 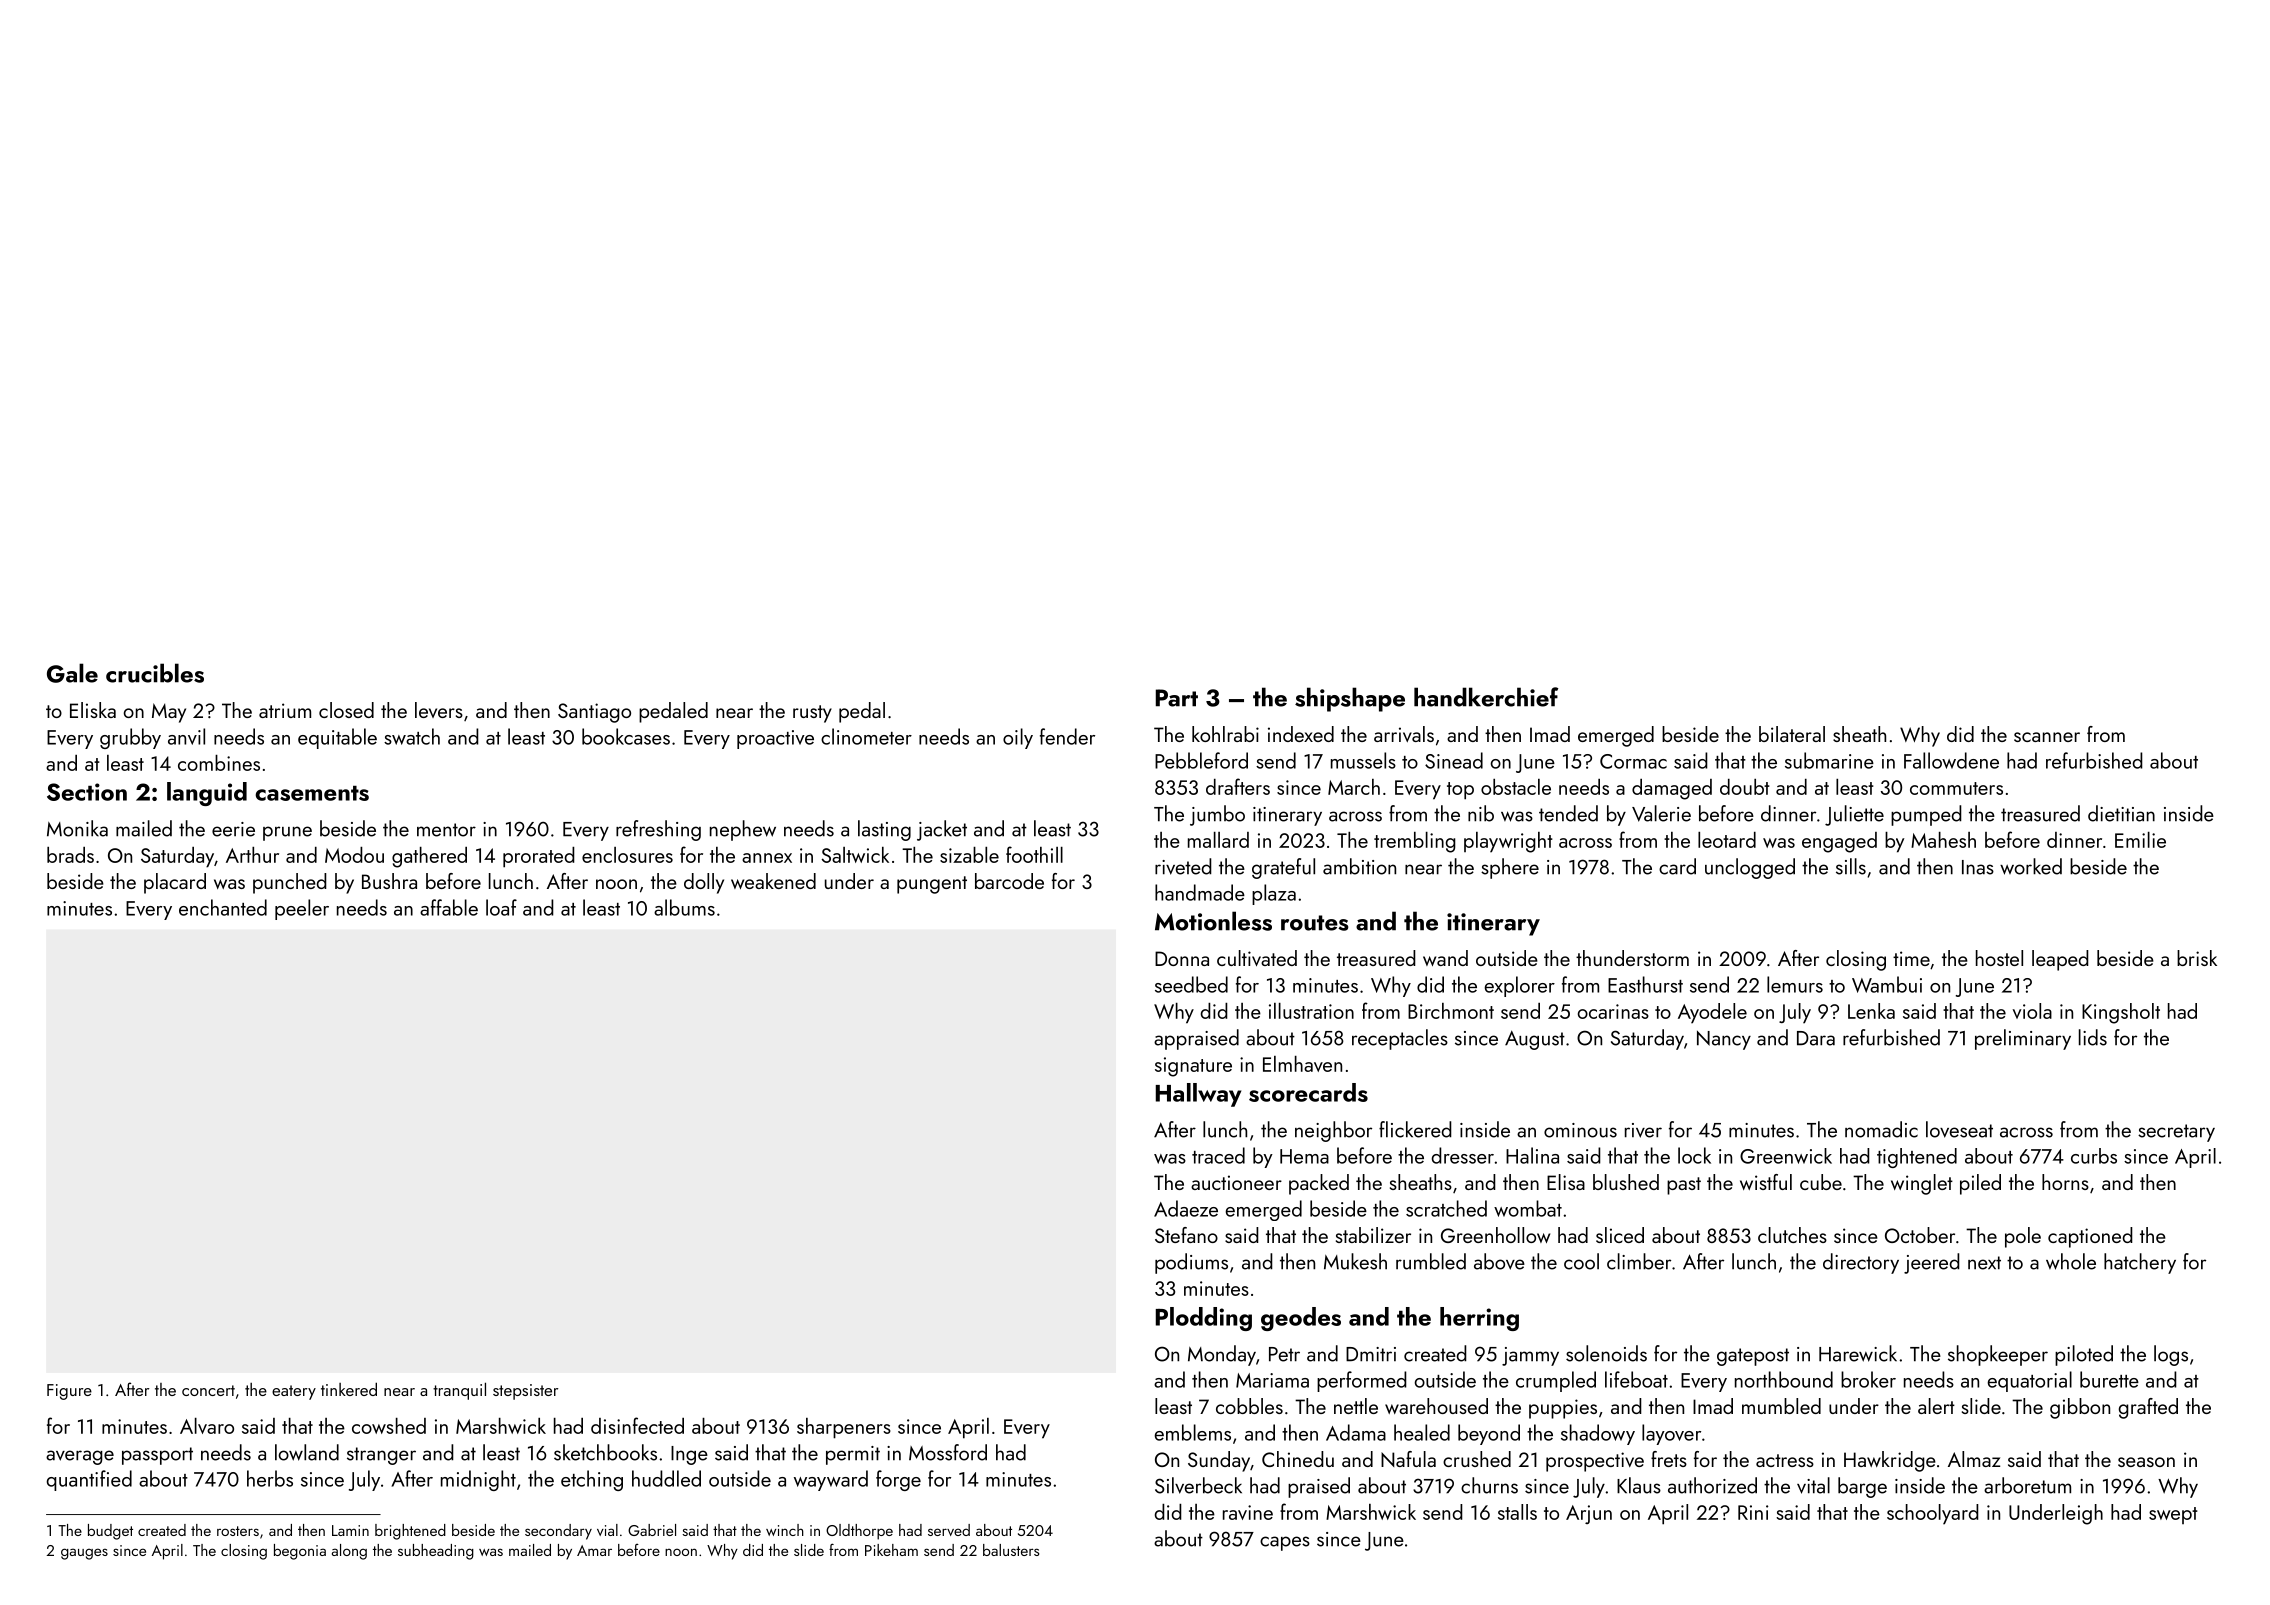 I want to click on foothill, so click(x=1034, y=854).
